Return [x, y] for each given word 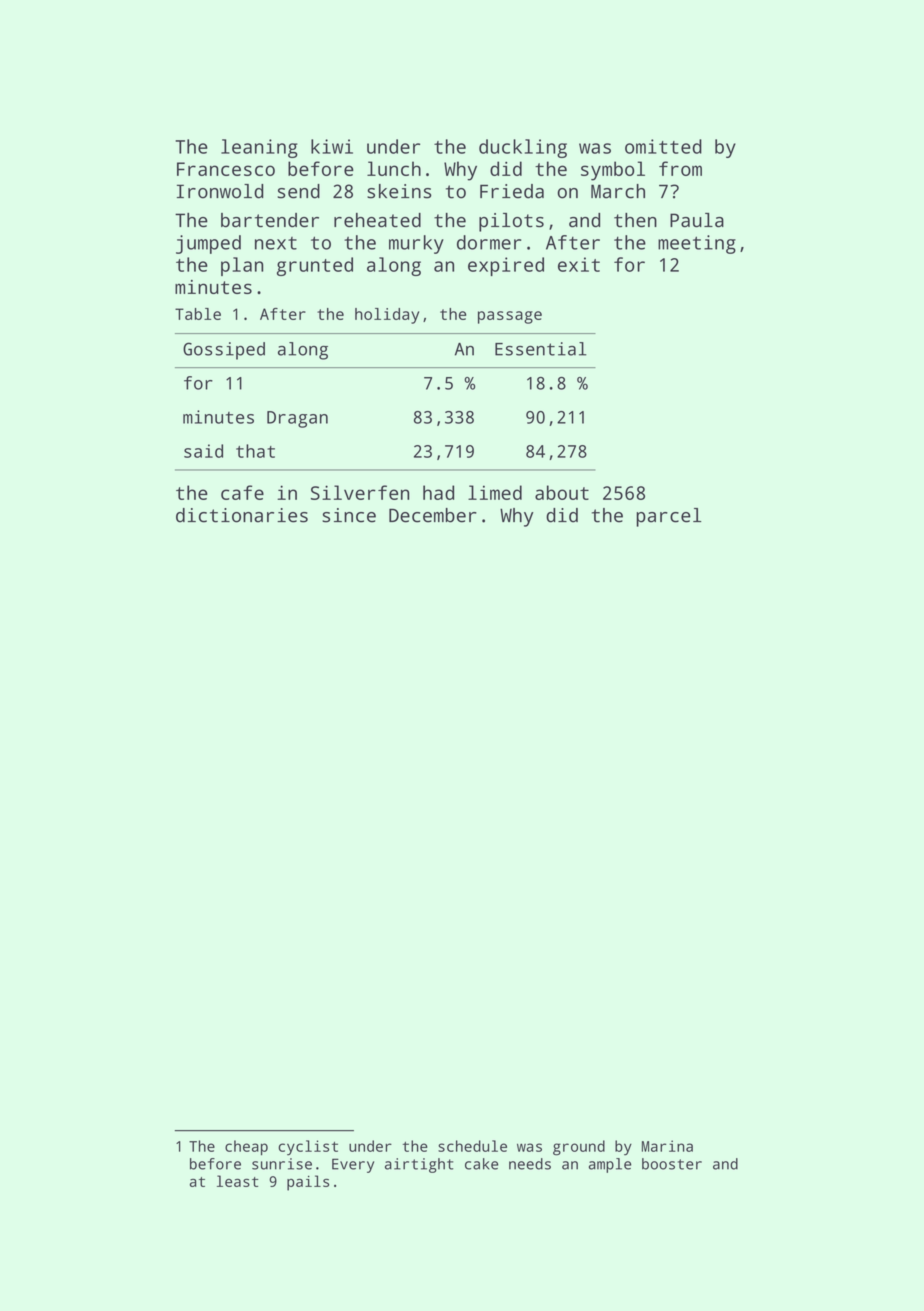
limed [495, 492]
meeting [697, 244]
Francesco [226, 169]
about [562, 492]
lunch [394, 168]
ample [610, 1165]
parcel [668, 517]
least [237, 1181]
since [349, 515]
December [433, 515]
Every [353, 1165]
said [203, 451]
